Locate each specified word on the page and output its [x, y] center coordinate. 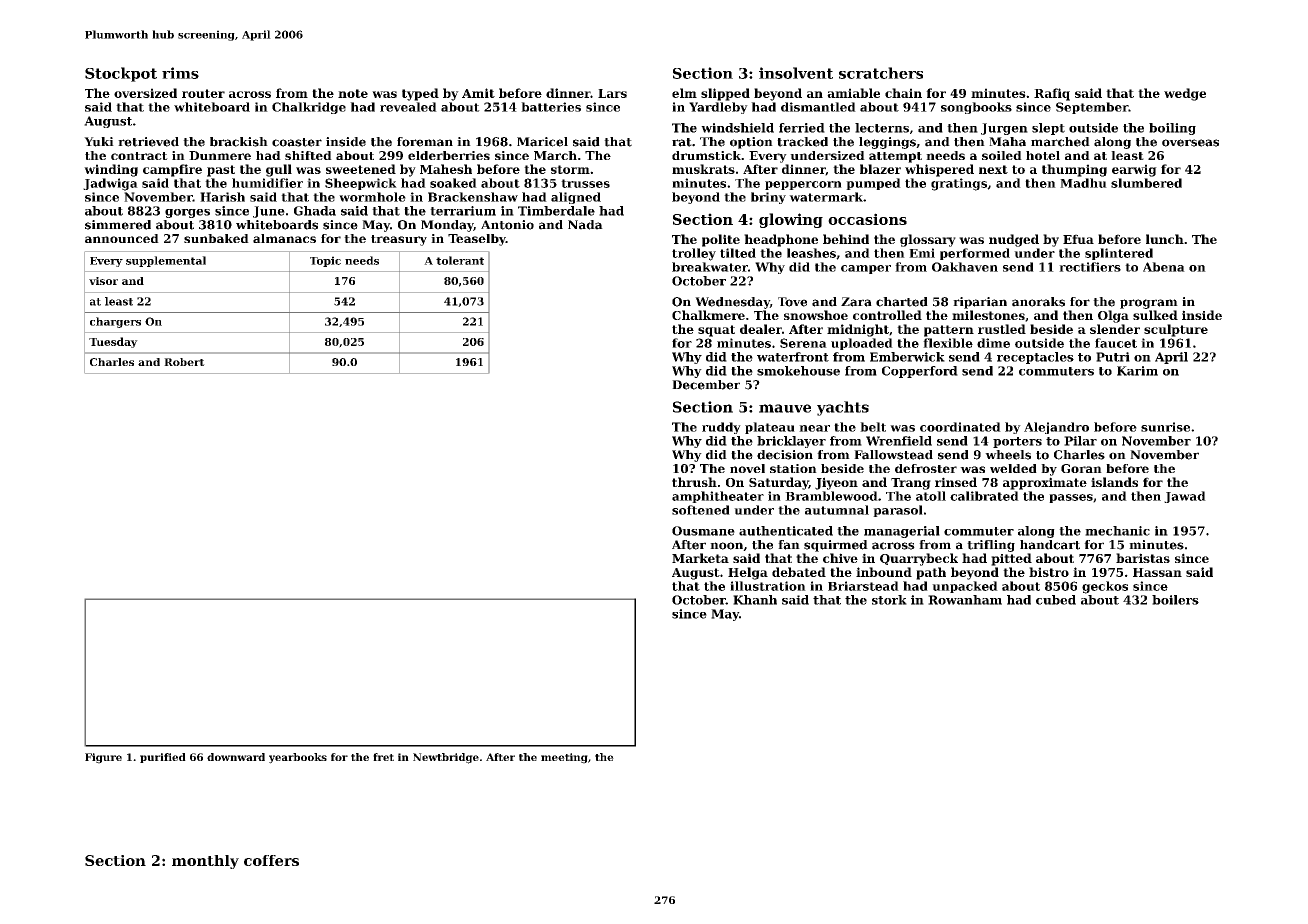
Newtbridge [446, 758]
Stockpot [121, 74]
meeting [564, 758]
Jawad [1185, 497]
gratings [959, 184]
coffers [271, 860]
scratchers [881, 73]
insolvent [796, 73]
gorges [187, 213]
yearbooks [298, 758]
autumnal [837, 510]
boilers [1175, 600]
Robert [184, 362]
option [751, 143]
